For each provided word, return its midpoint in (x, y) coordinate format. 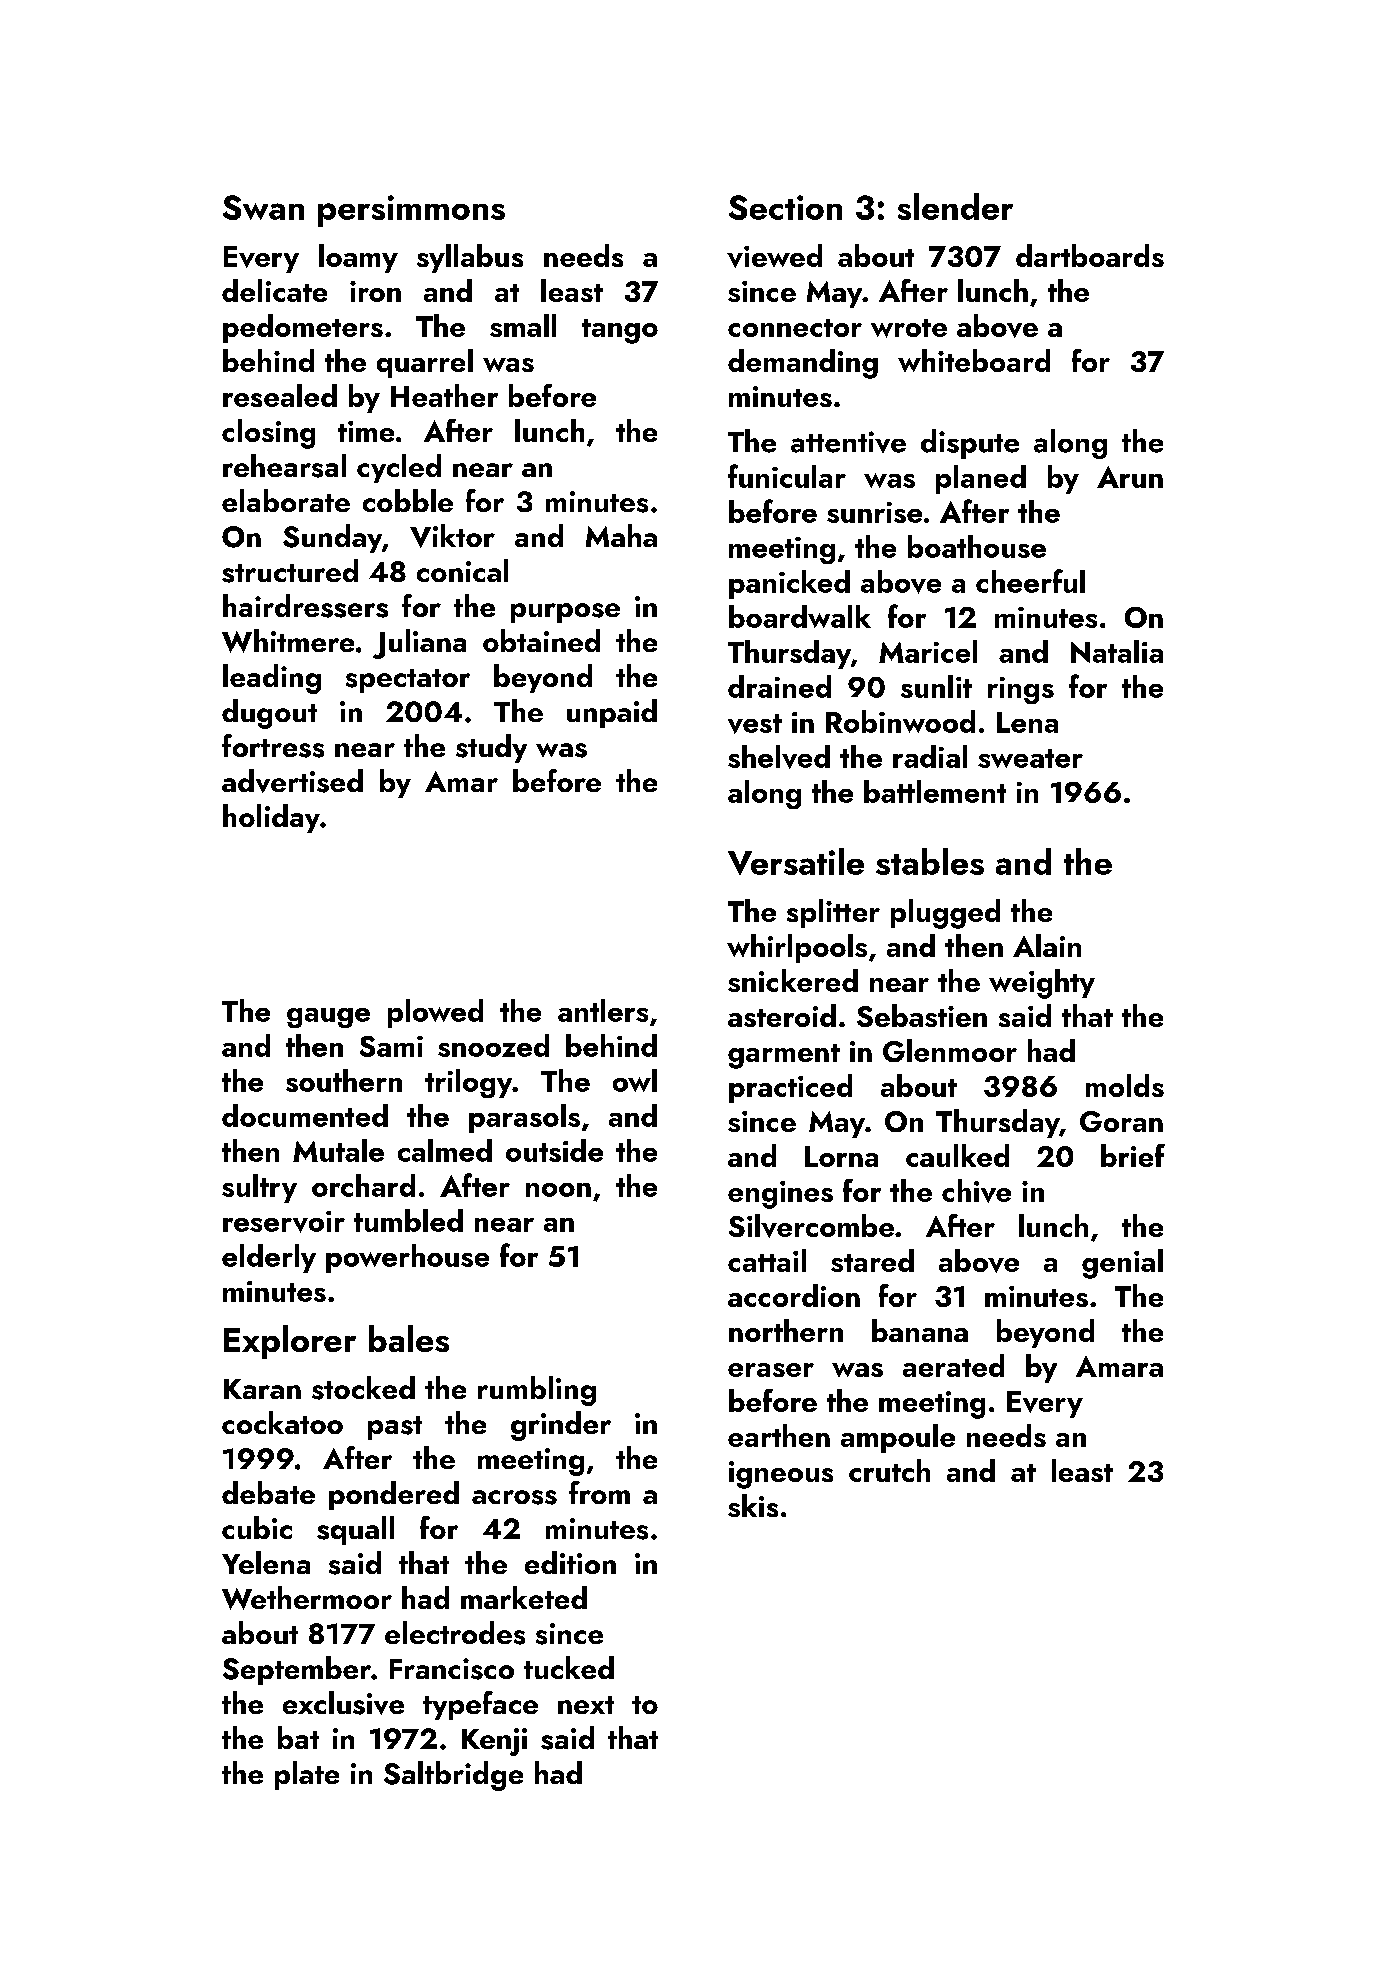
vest (755, 724)
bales (409, 1338)
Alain (1047, 945)
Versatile (796, 861)
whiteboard (974, 360)
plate (307, 1775)
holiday (271, 818)
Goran (1121, 1121)
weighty (1042, 984)
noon (558, 1190)
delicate (274, 290)
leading (272, 679)
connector (795, 328)
